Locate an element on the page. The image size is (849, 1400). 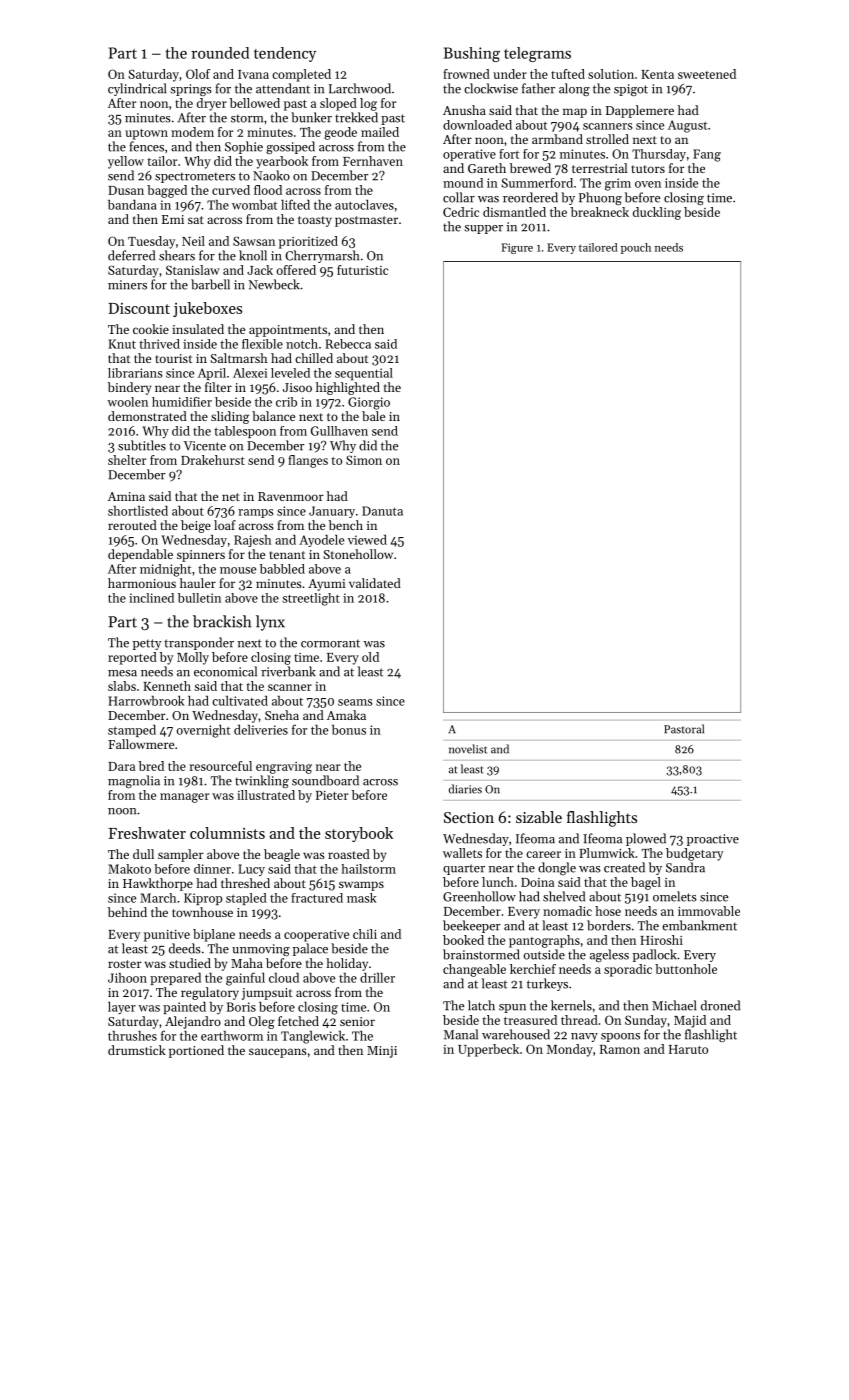
sizable is located at coordinates (539, 817).
